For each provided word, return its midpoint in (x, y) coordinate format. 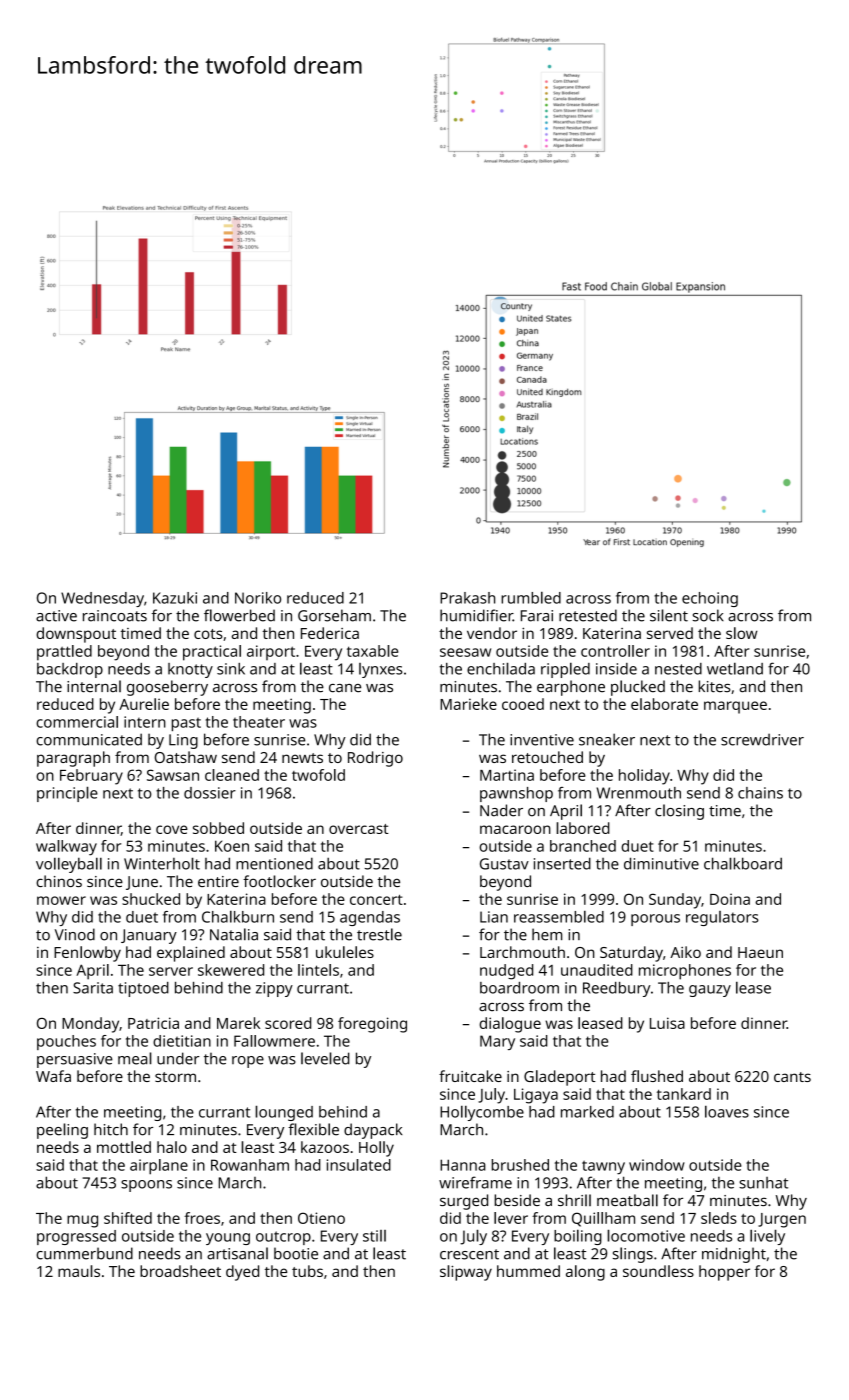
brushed (520, 1165)
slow (742, 633)
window (657, 1165)
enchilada (501, 668)
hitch (111, 1129)
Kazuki (175, 598)
